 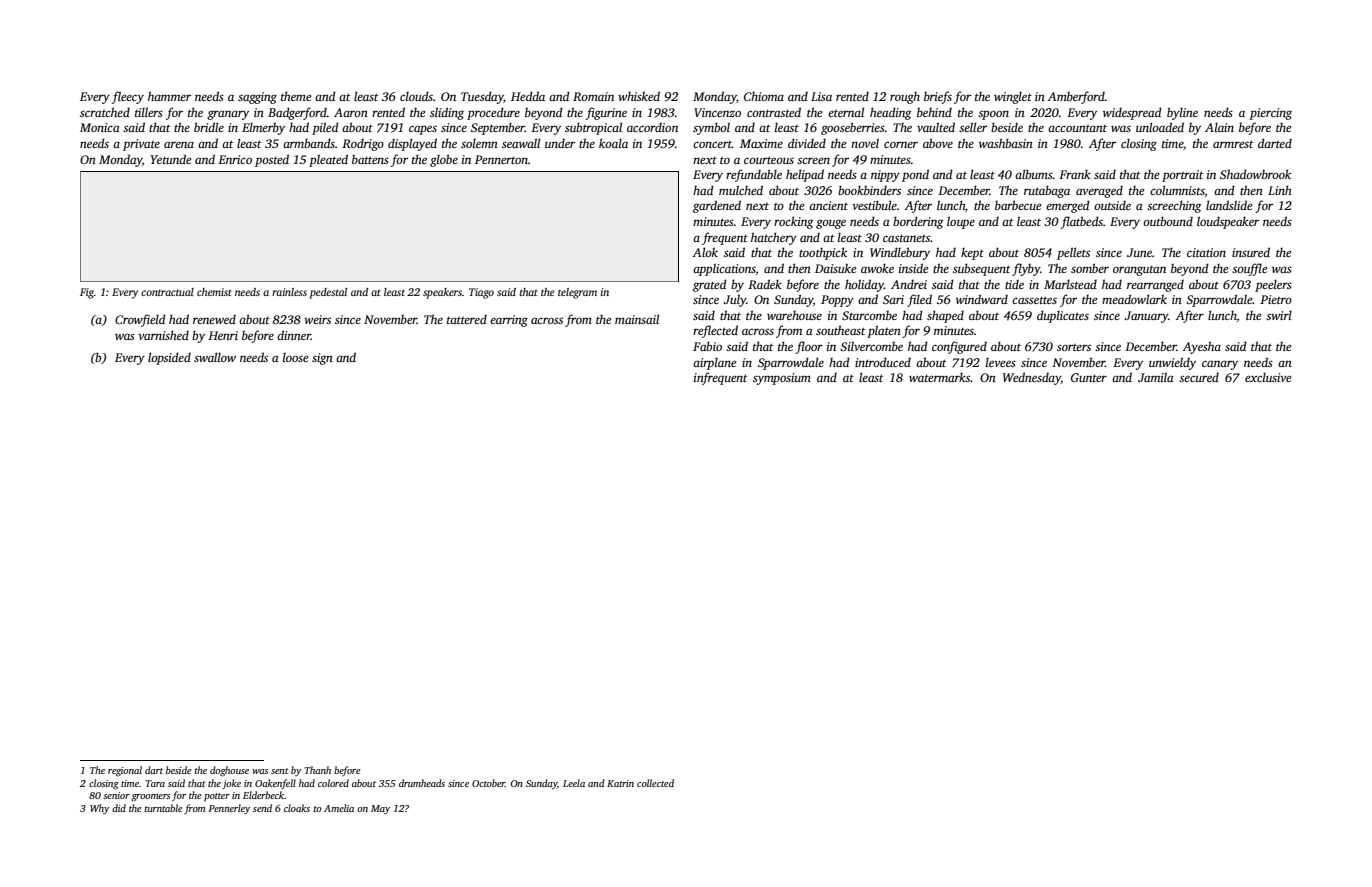 What do you see at coordinates (229, 771) in the screenshot?
I see `doghouse` at bounding box center [229, 771].
